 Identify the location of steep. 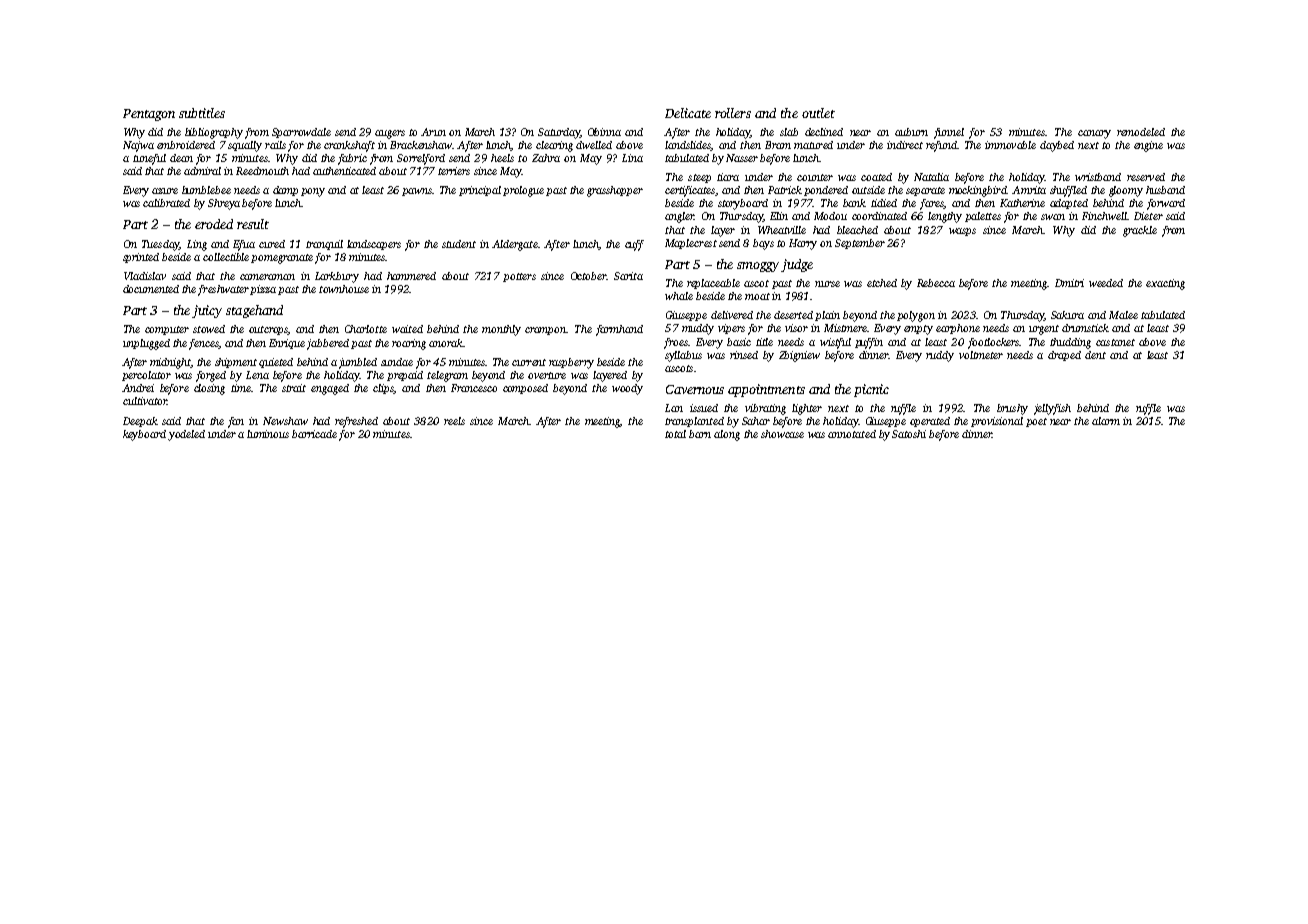
(699, 178).
